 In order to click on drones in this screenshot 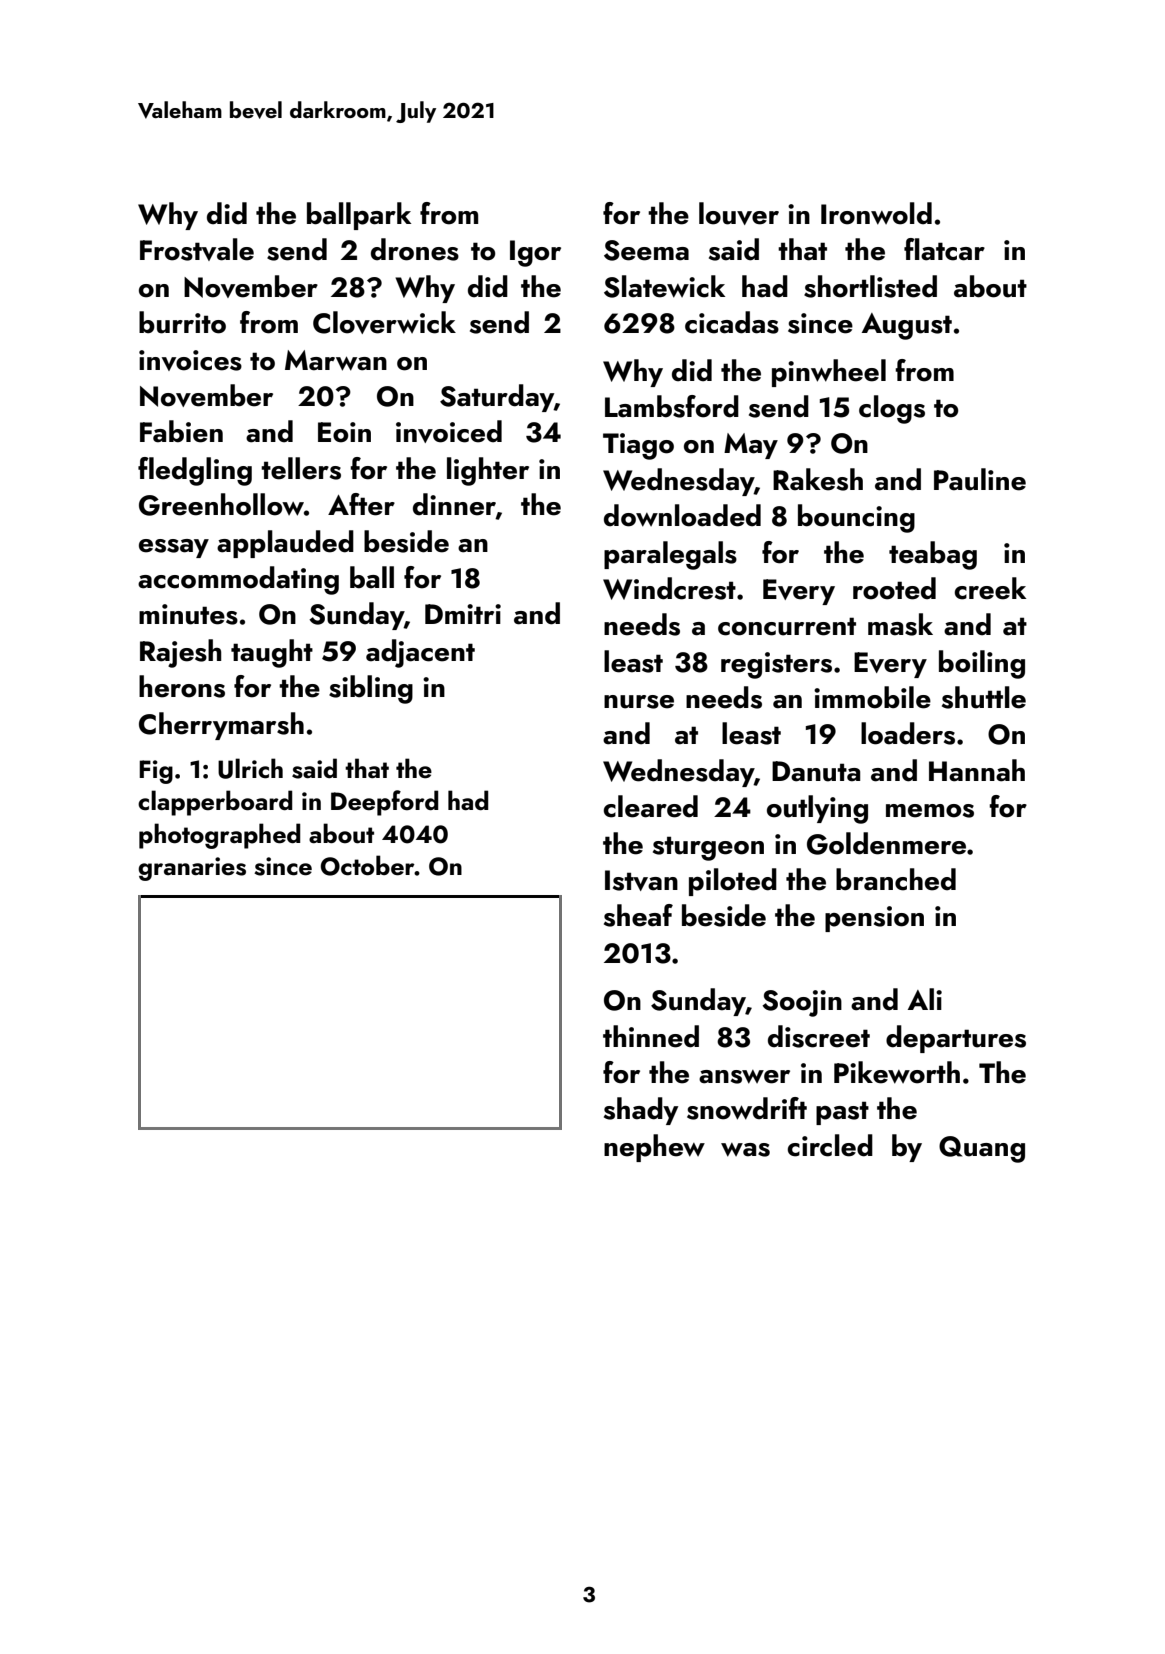, I will do `click(415, 249)`.
